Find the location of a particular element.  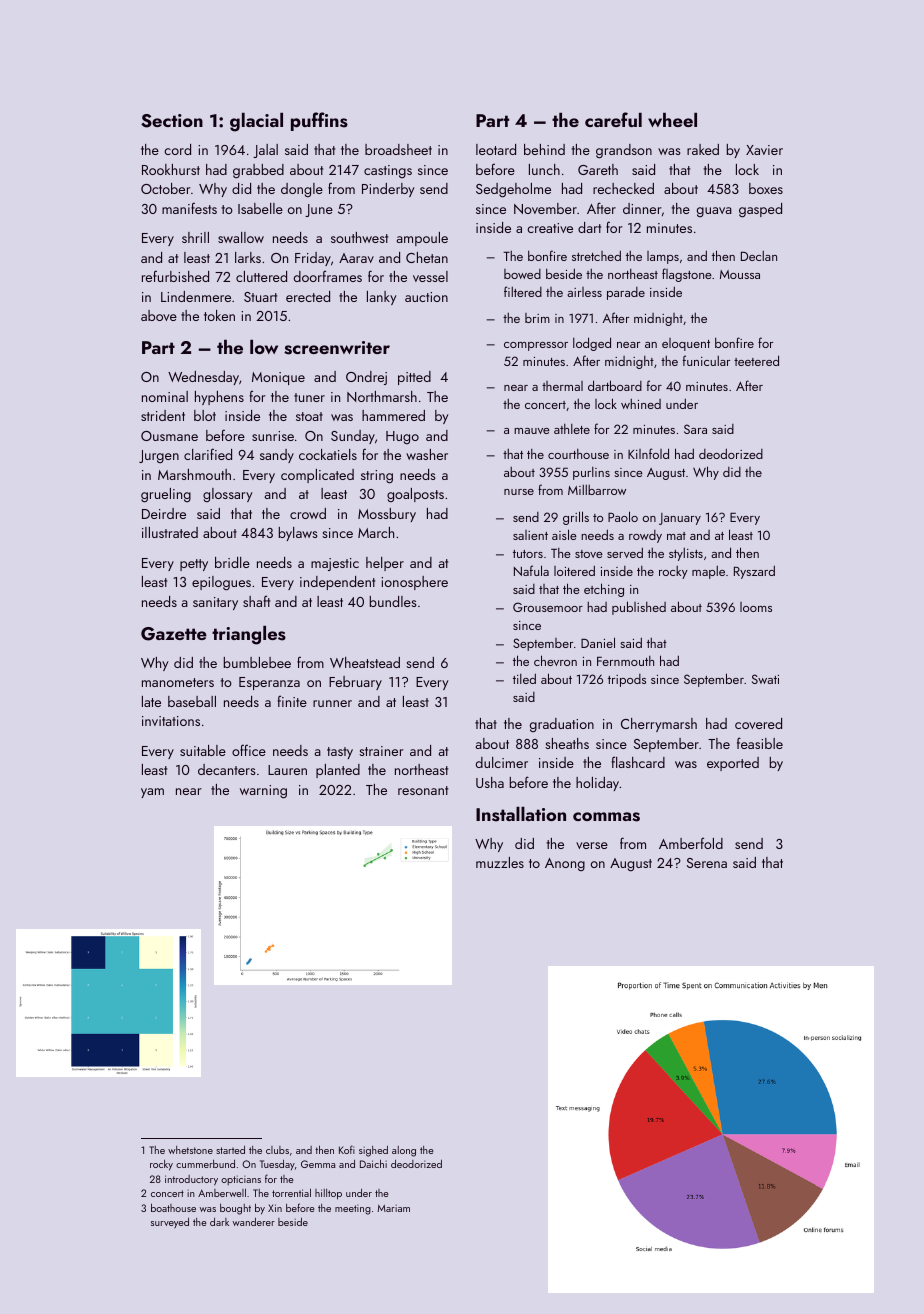

whetstone is located at coordinates (190, 1150).
